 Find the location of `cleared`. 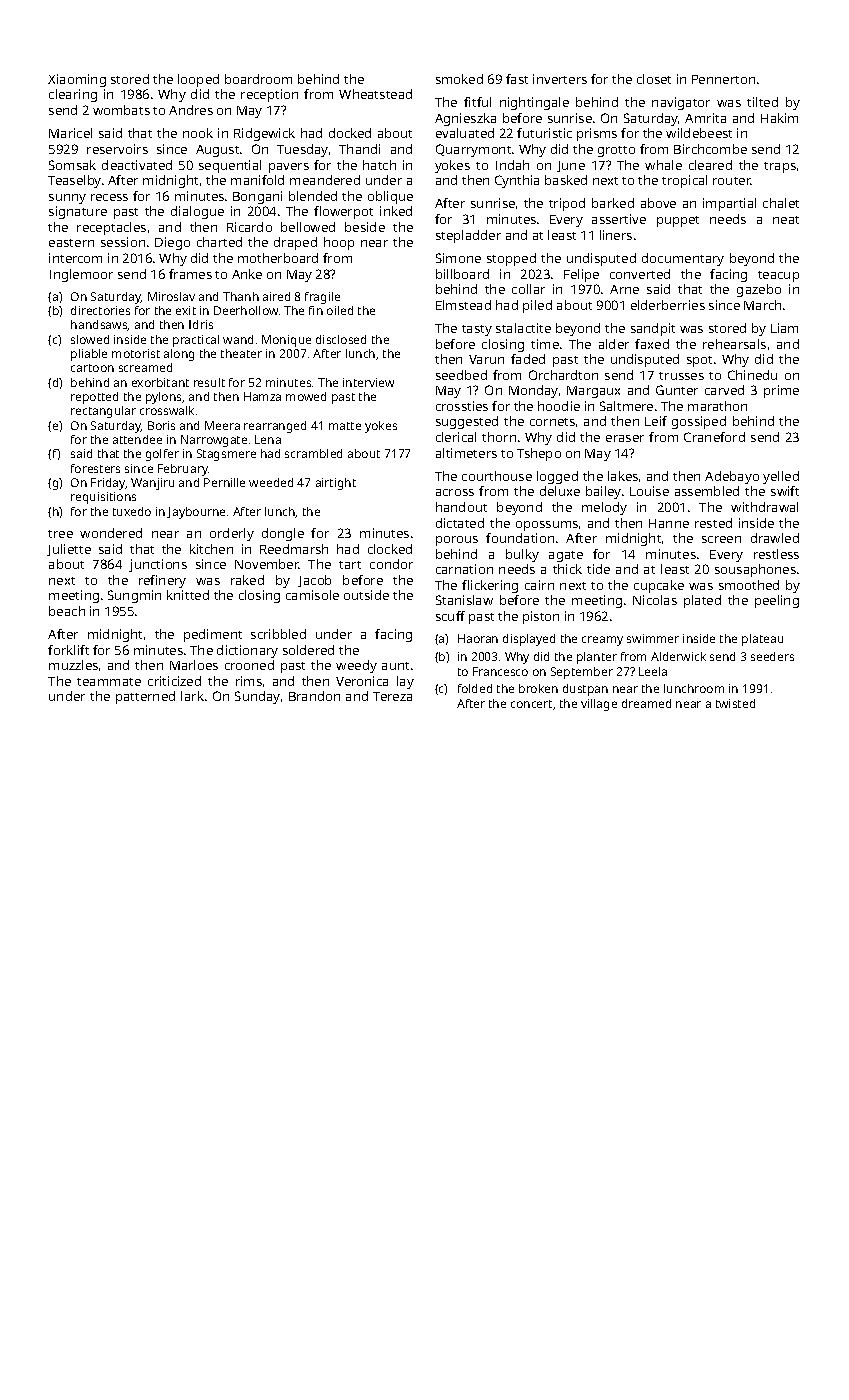

cleared is located at coordinates (710, 165).
